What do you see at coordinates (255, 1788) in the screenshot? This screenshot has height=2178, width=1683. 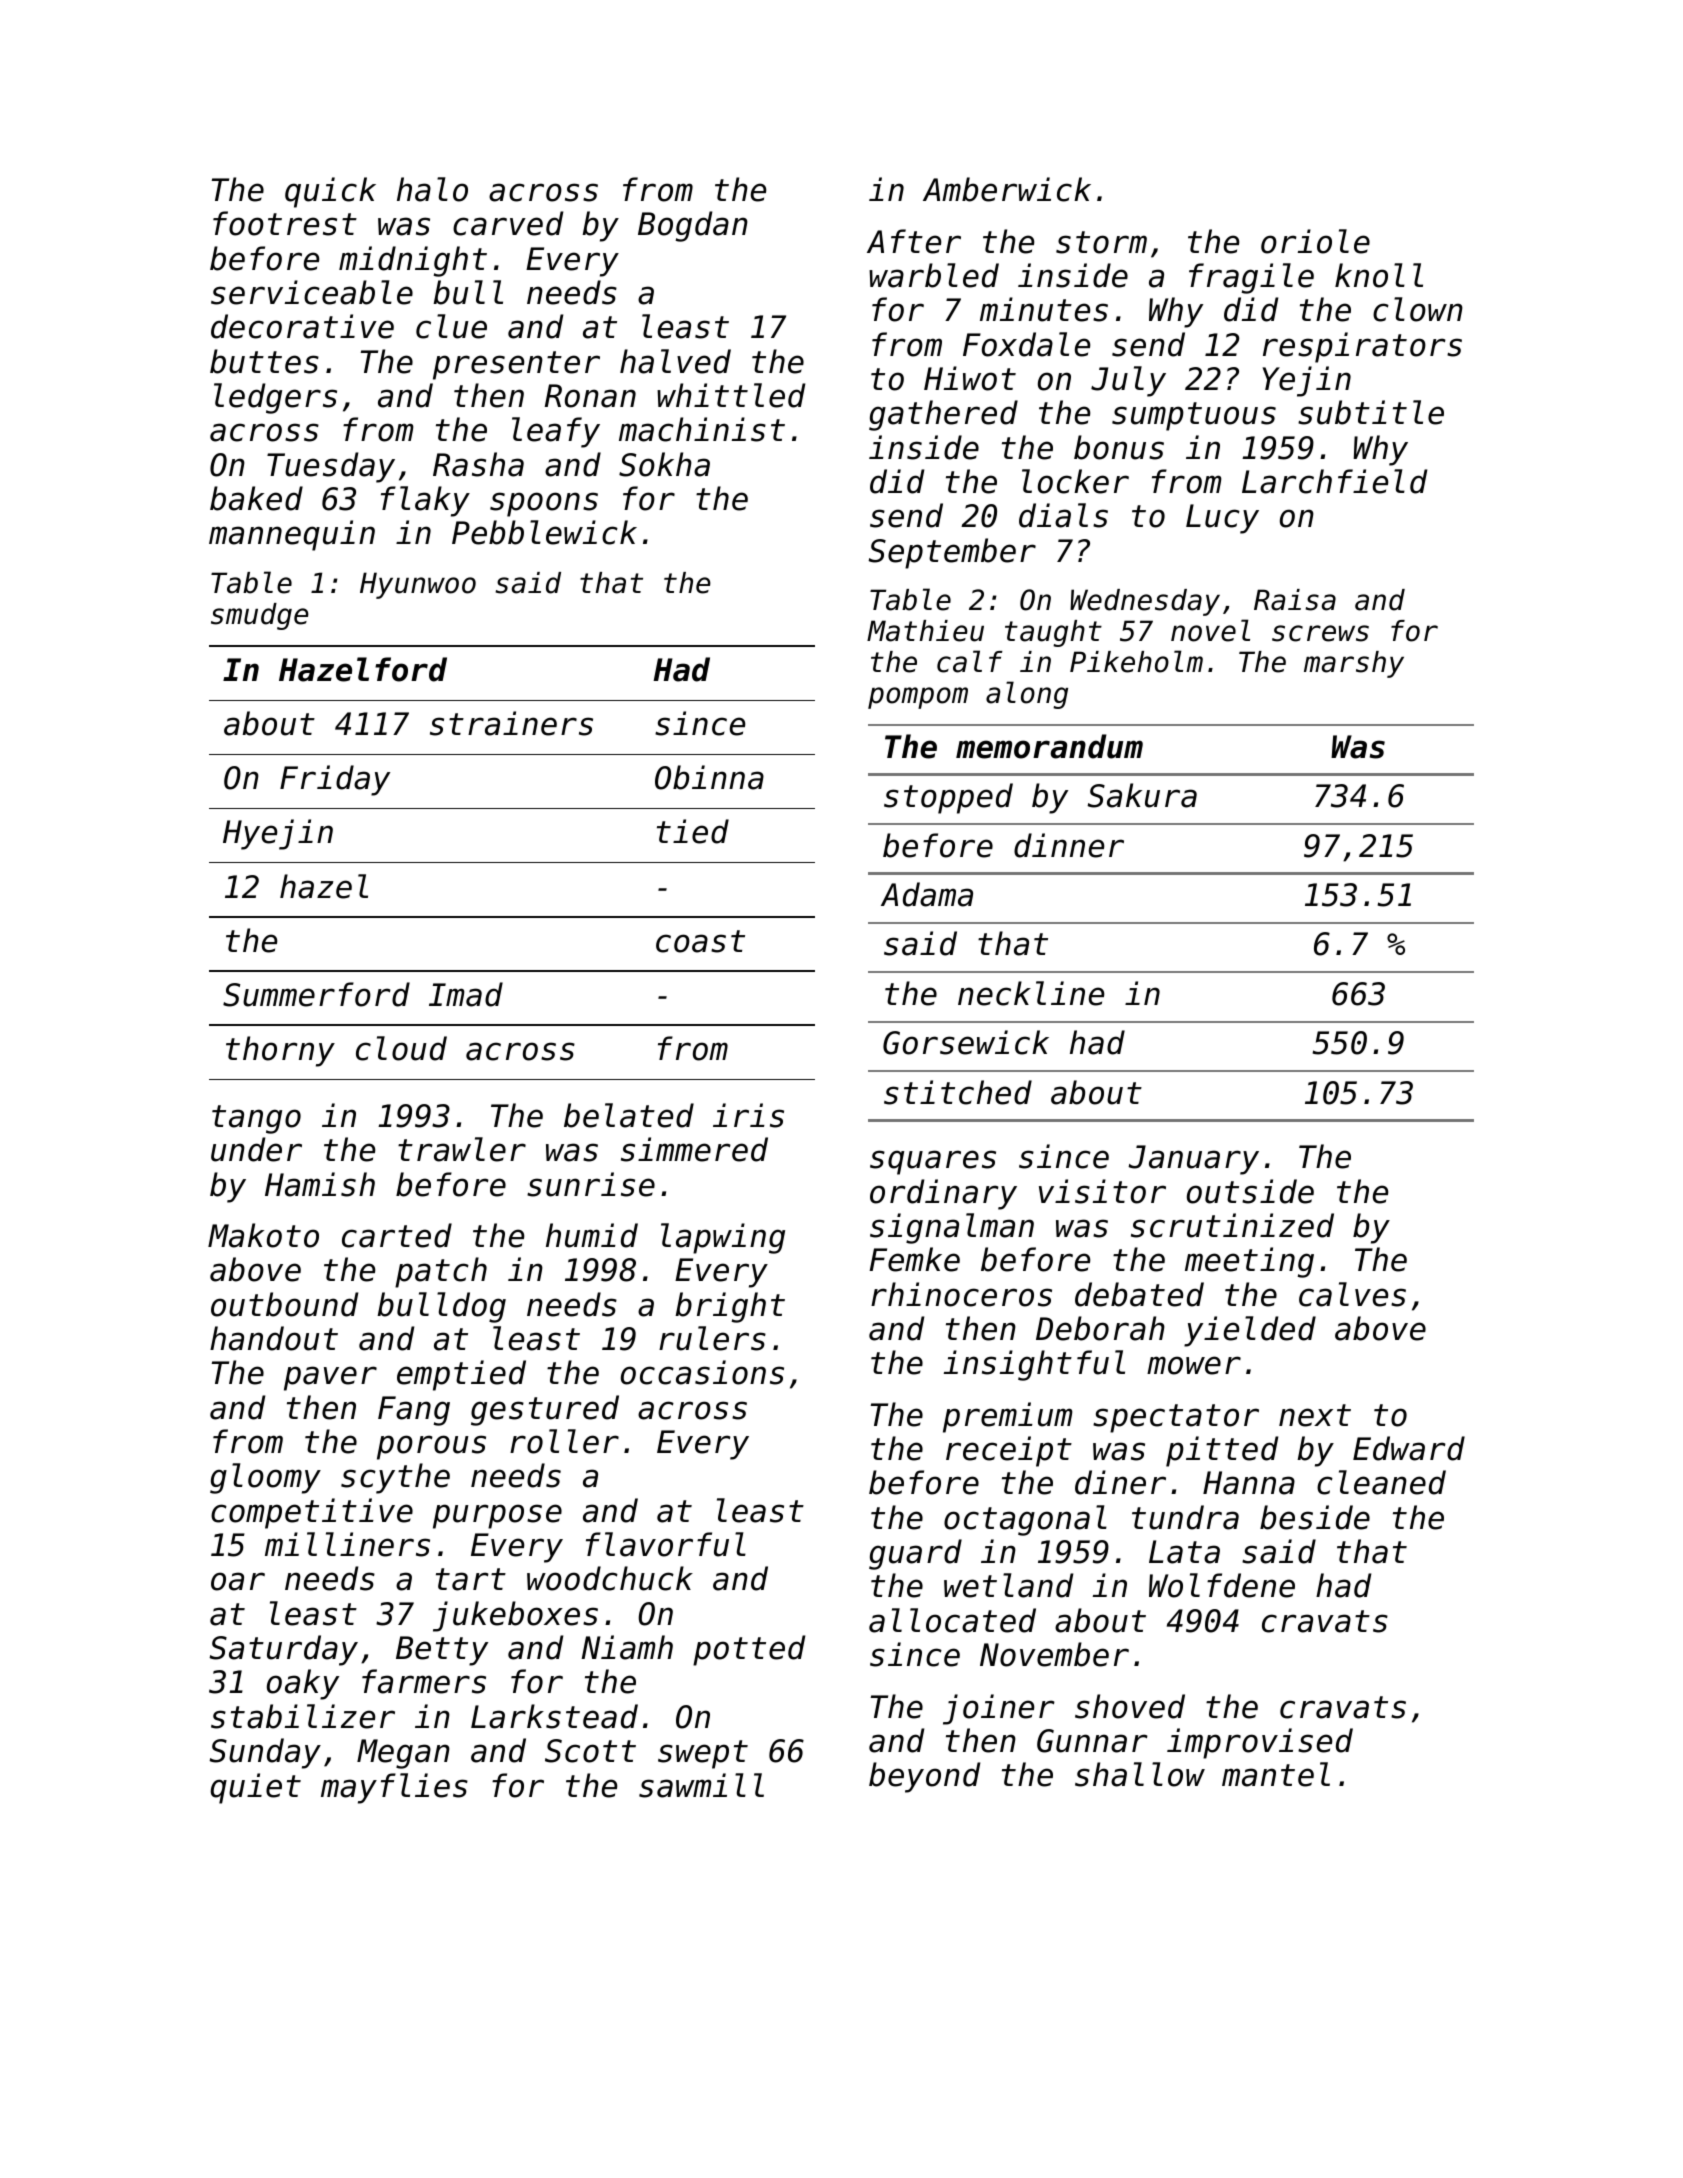 I see `quiet` at bounding box center [255, 1788].
